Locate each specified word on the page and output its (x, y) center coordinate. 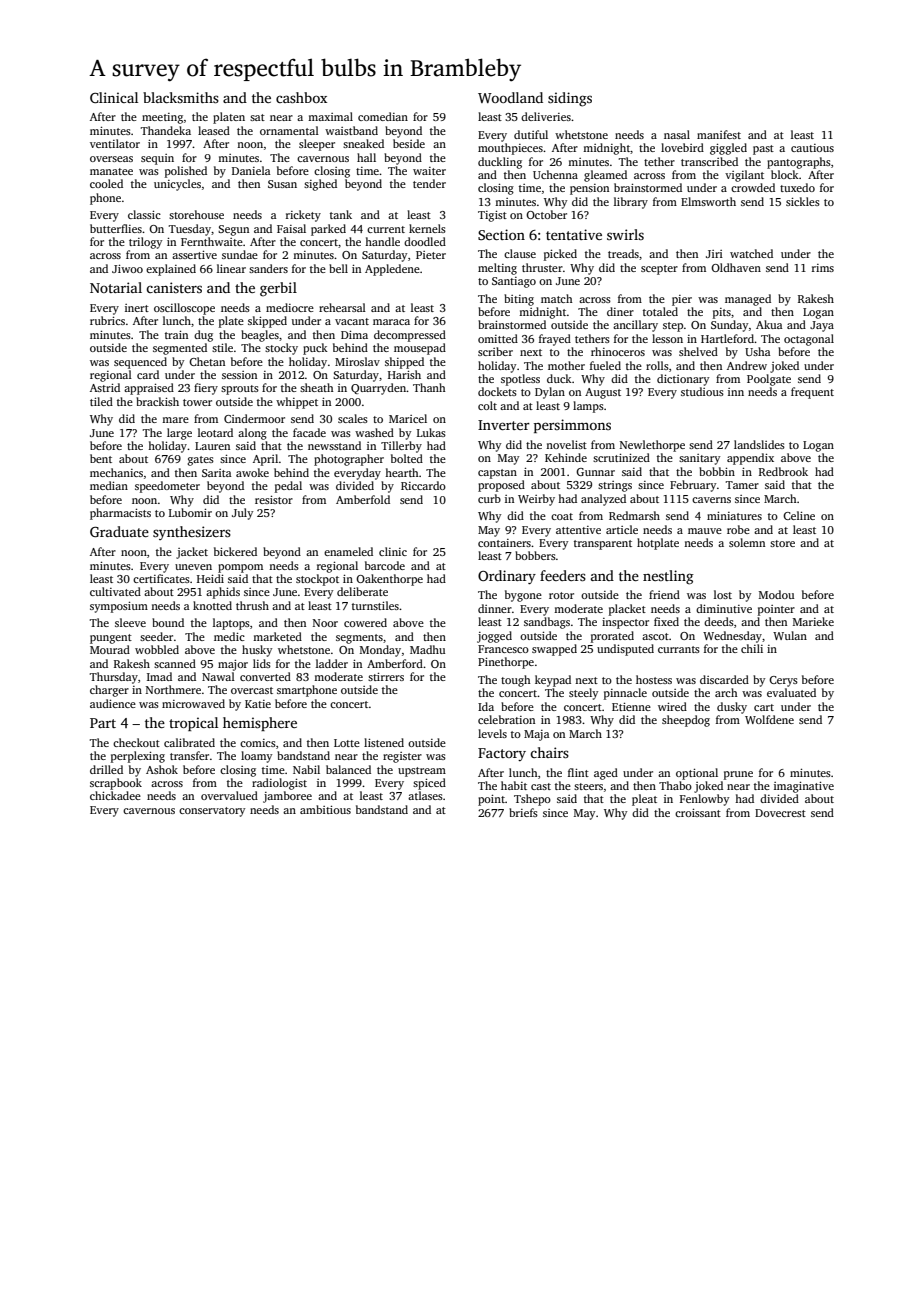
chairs (549, 752)
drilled (106, 769)
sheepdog (686, 721)
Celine (799, 515)
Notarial (116, 287)
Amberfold (363, 499)
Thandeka (166, 130)
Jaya (822, 326)
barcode (385, 565)
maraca (391, 322)
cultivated (115, 591)
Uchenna (555, 174)
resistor (274, 499)
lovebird (682, 147)
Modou (776, 594)
